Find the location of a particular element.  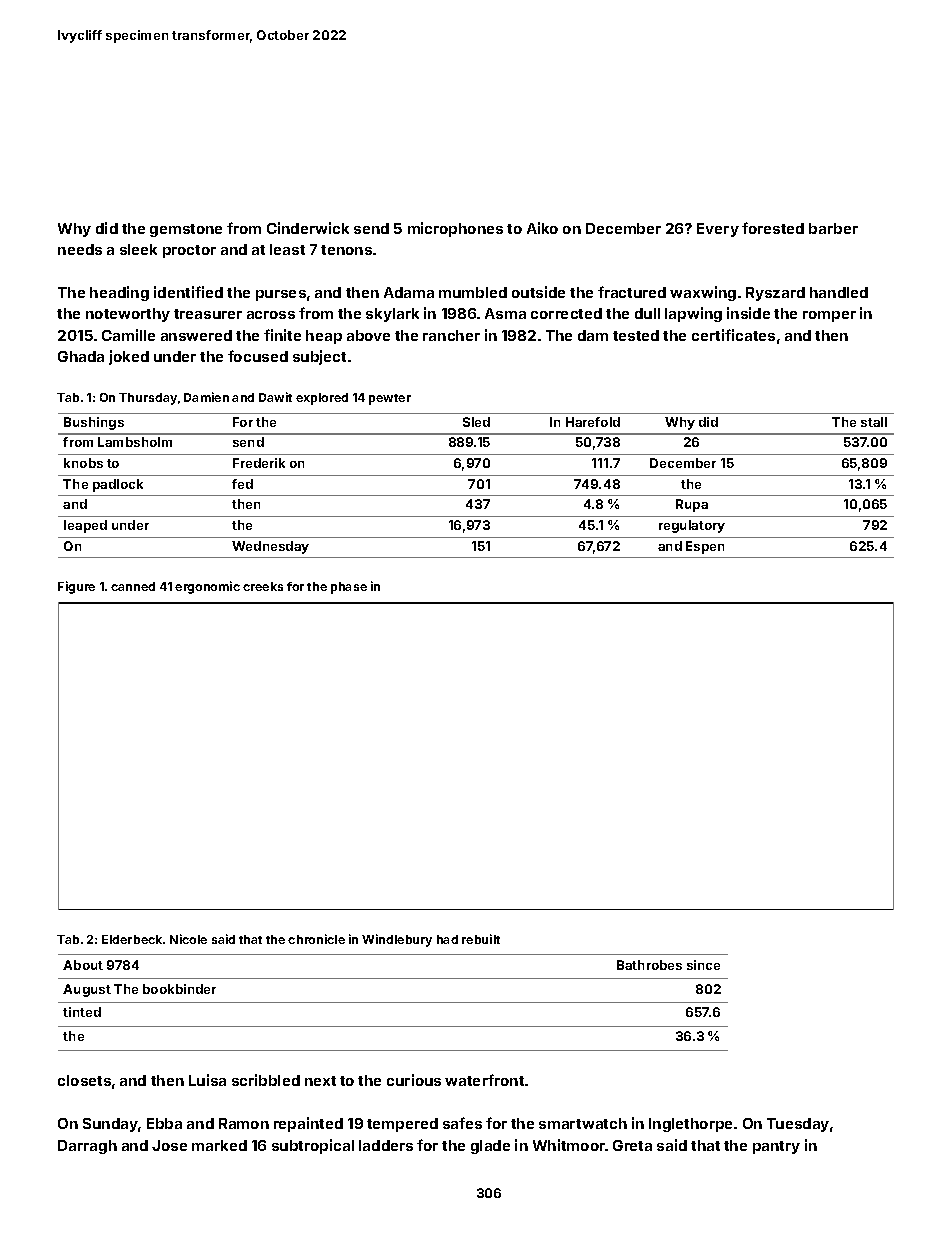

Darragh is located at coordinates (87, 1147).
